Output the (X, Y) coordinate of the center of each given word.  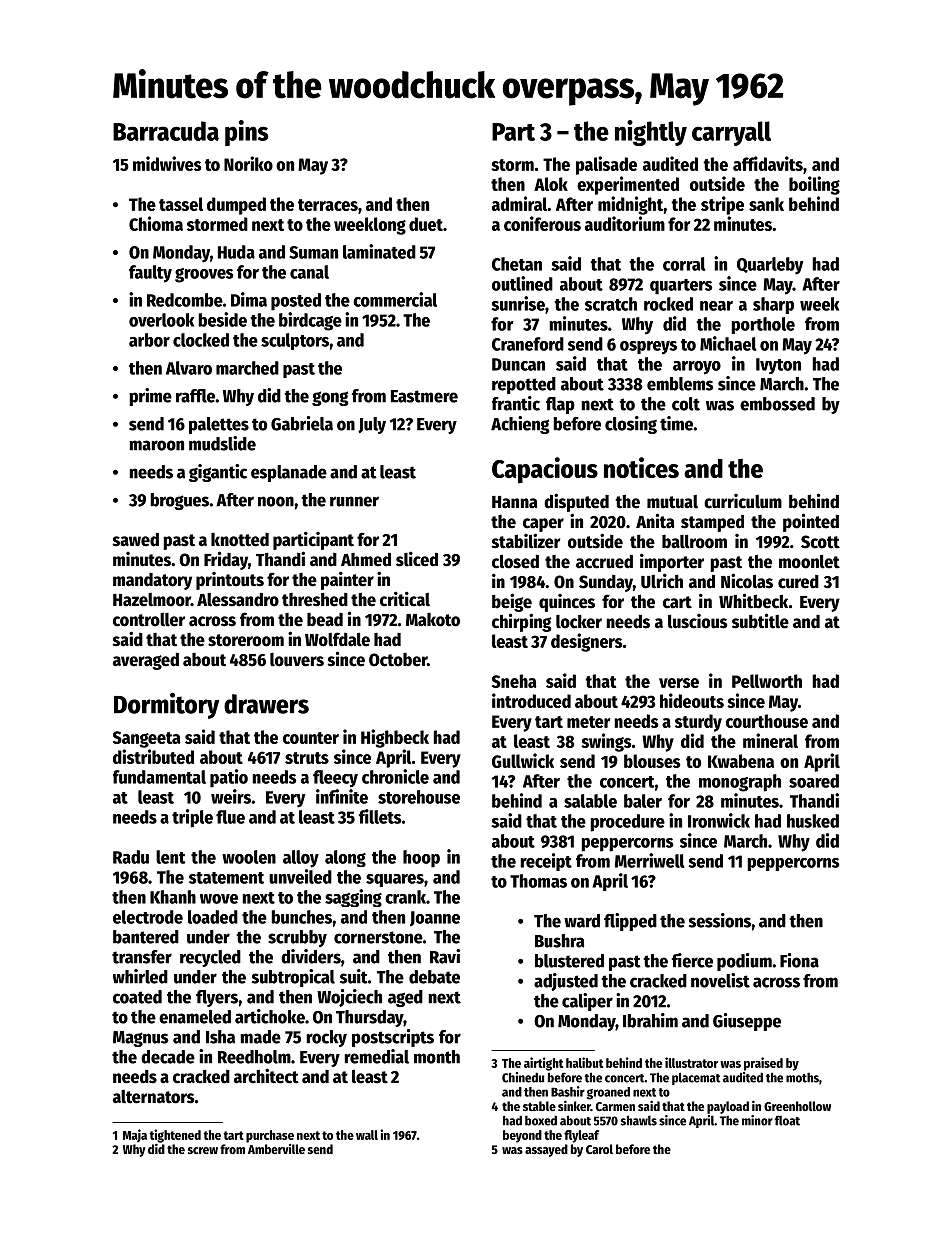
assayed (546, 1150)
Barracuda (166, 131)
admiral (519, 203)
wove (219, 899)
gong (330, 398)
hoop (421, 859)
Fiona (799, 960)
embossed (777, 404)
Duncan (518, 364)
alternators (153, 1097)
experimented (628, 185)
